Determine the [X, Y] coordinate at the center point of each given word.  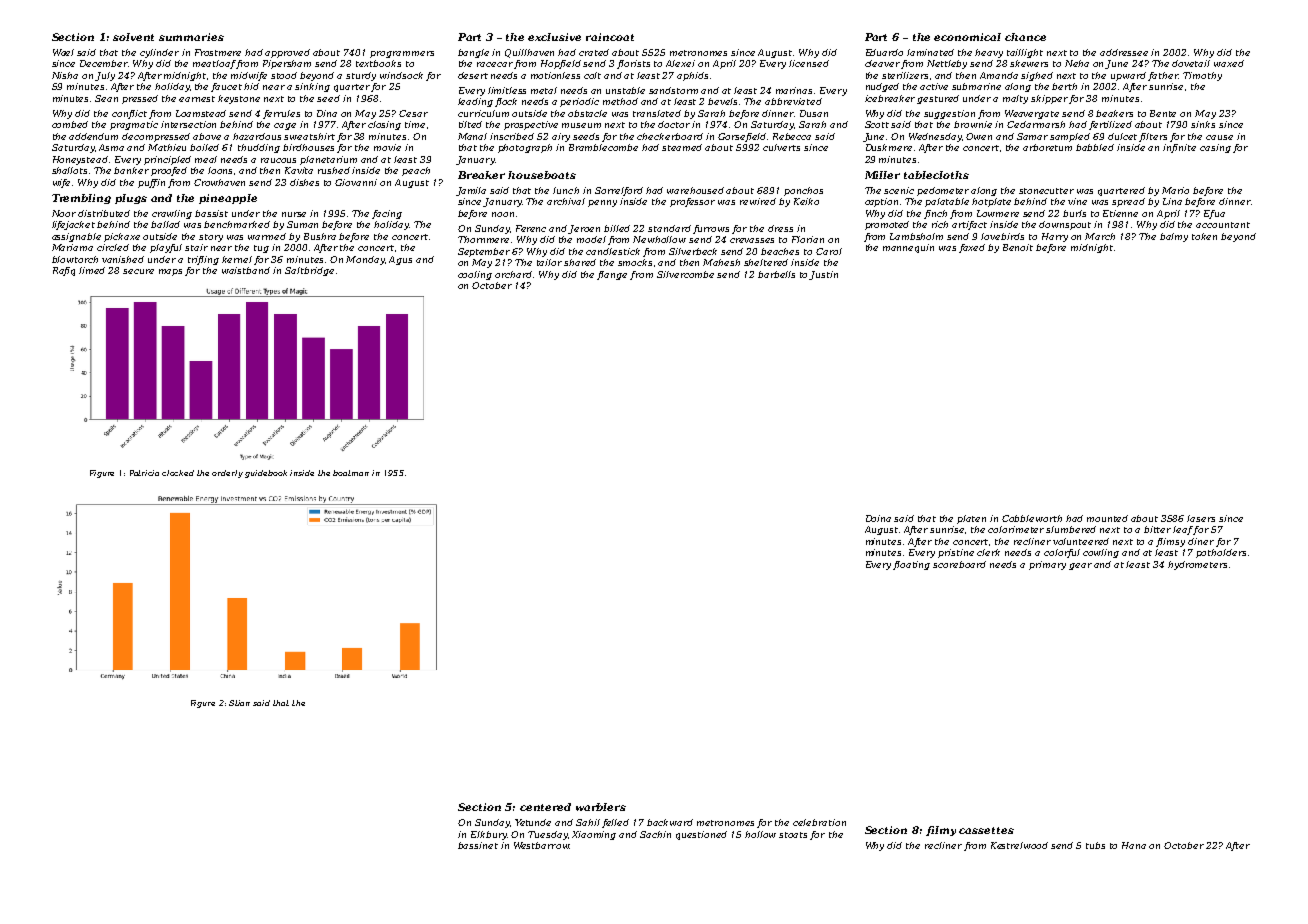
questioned [701, 835]
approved [287, 53]
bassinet [478, 845]
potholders [1221, 553]
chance [1025, 37]
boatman [351, 473]
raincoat [610, 37]
